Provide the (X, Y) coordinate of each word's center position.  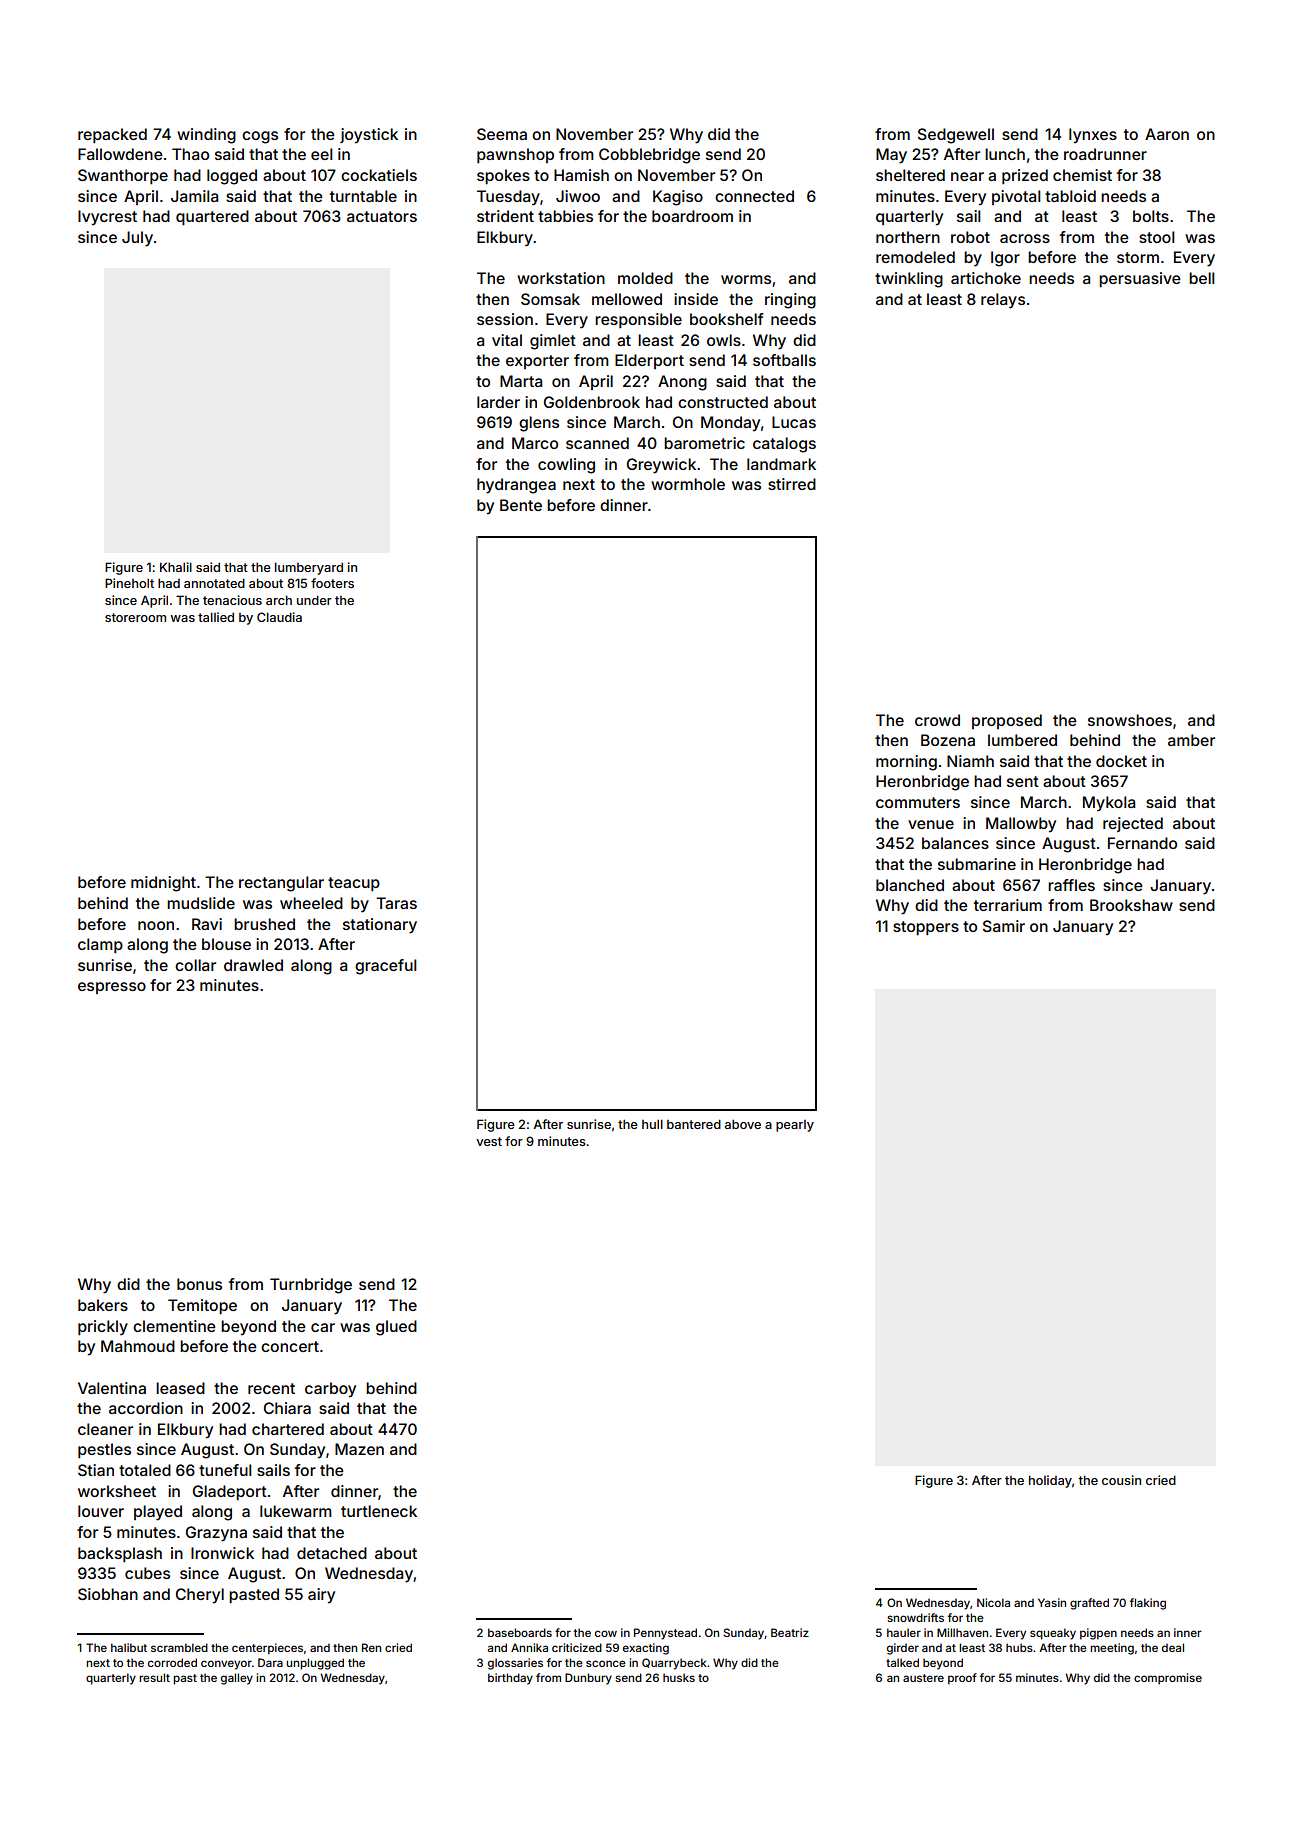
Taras (396, 903)
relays (1003, 301)
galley (237, 1679)
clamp (100, 945)
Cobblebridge (649, 156)
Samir (1004, 926)
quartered (212, 217)
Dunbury (588, 1679)
